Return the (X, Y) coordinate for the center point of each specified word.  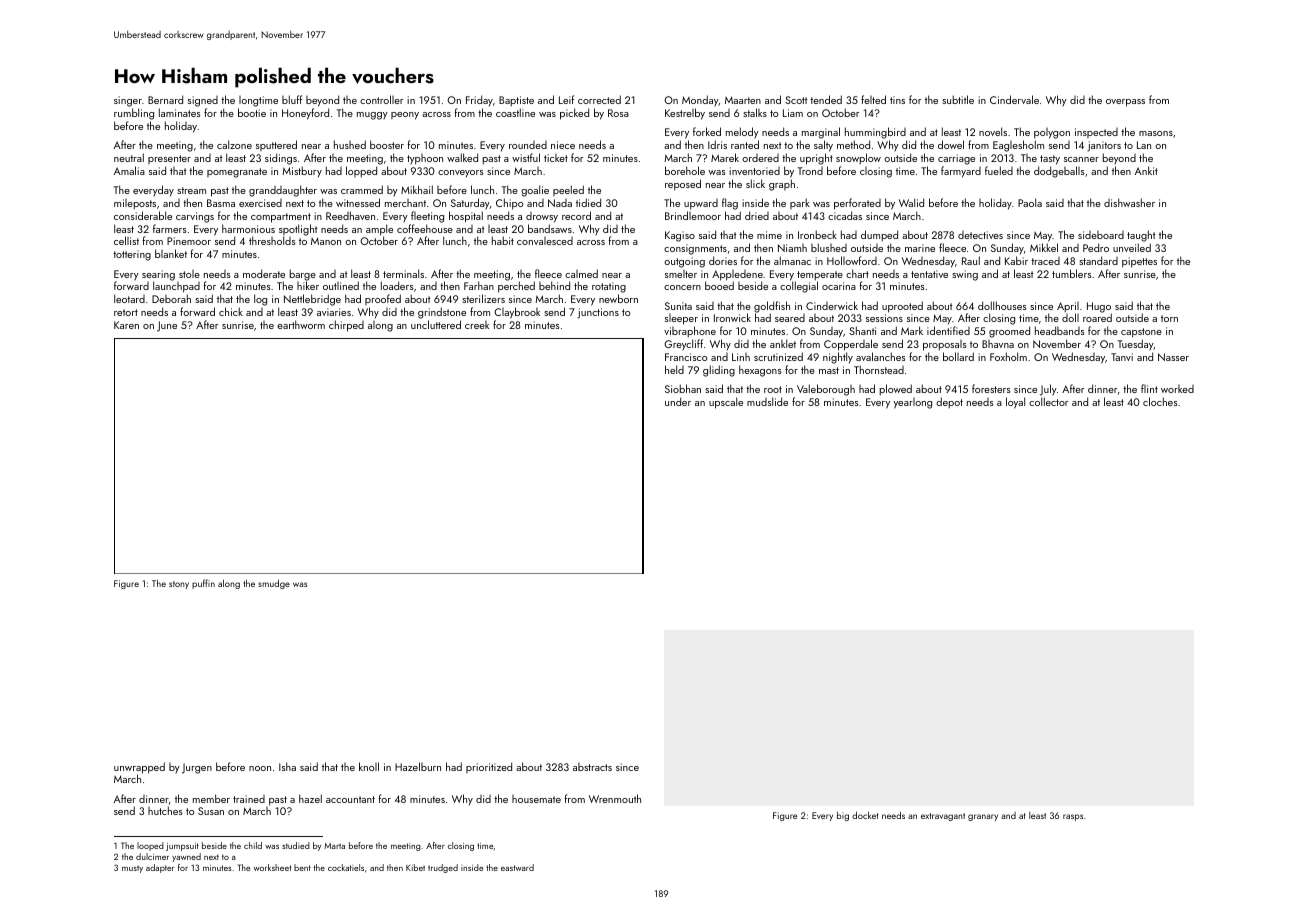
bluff (292, 99)
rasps (1073, 817)
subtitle (958, 99)
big (843, 816)
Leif (566, 99)
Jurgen (197, 768)
